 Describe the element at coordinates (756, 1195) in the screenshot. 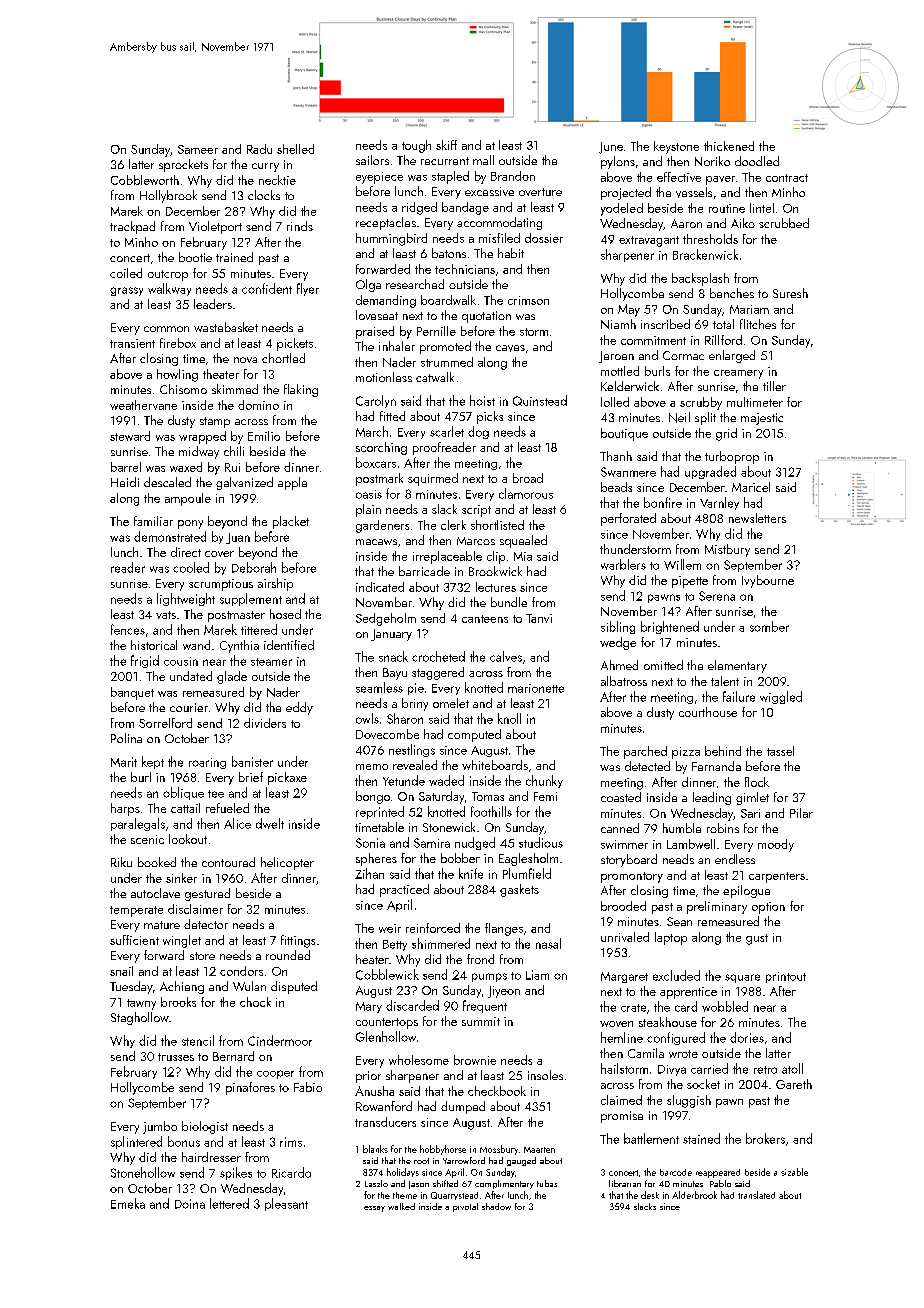

I see `translated` at that location.
